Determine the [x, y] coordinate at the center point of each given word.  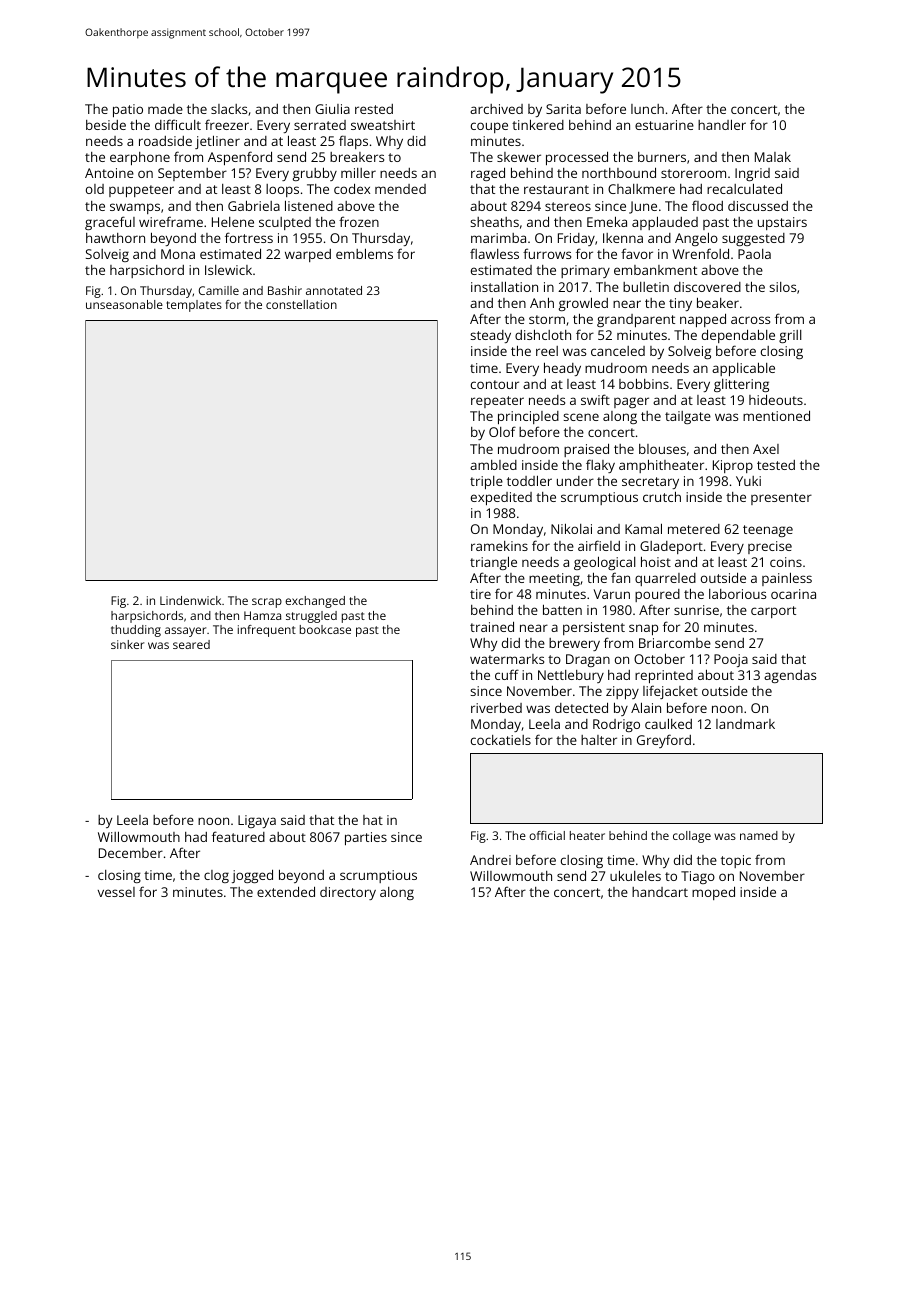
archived [496, 109]
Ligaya [257, 821]
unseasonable [124, 304]
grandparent [636, 320]
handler [722, 124]
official [547, 835]
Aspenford [240, 158]
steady [490, 336]
